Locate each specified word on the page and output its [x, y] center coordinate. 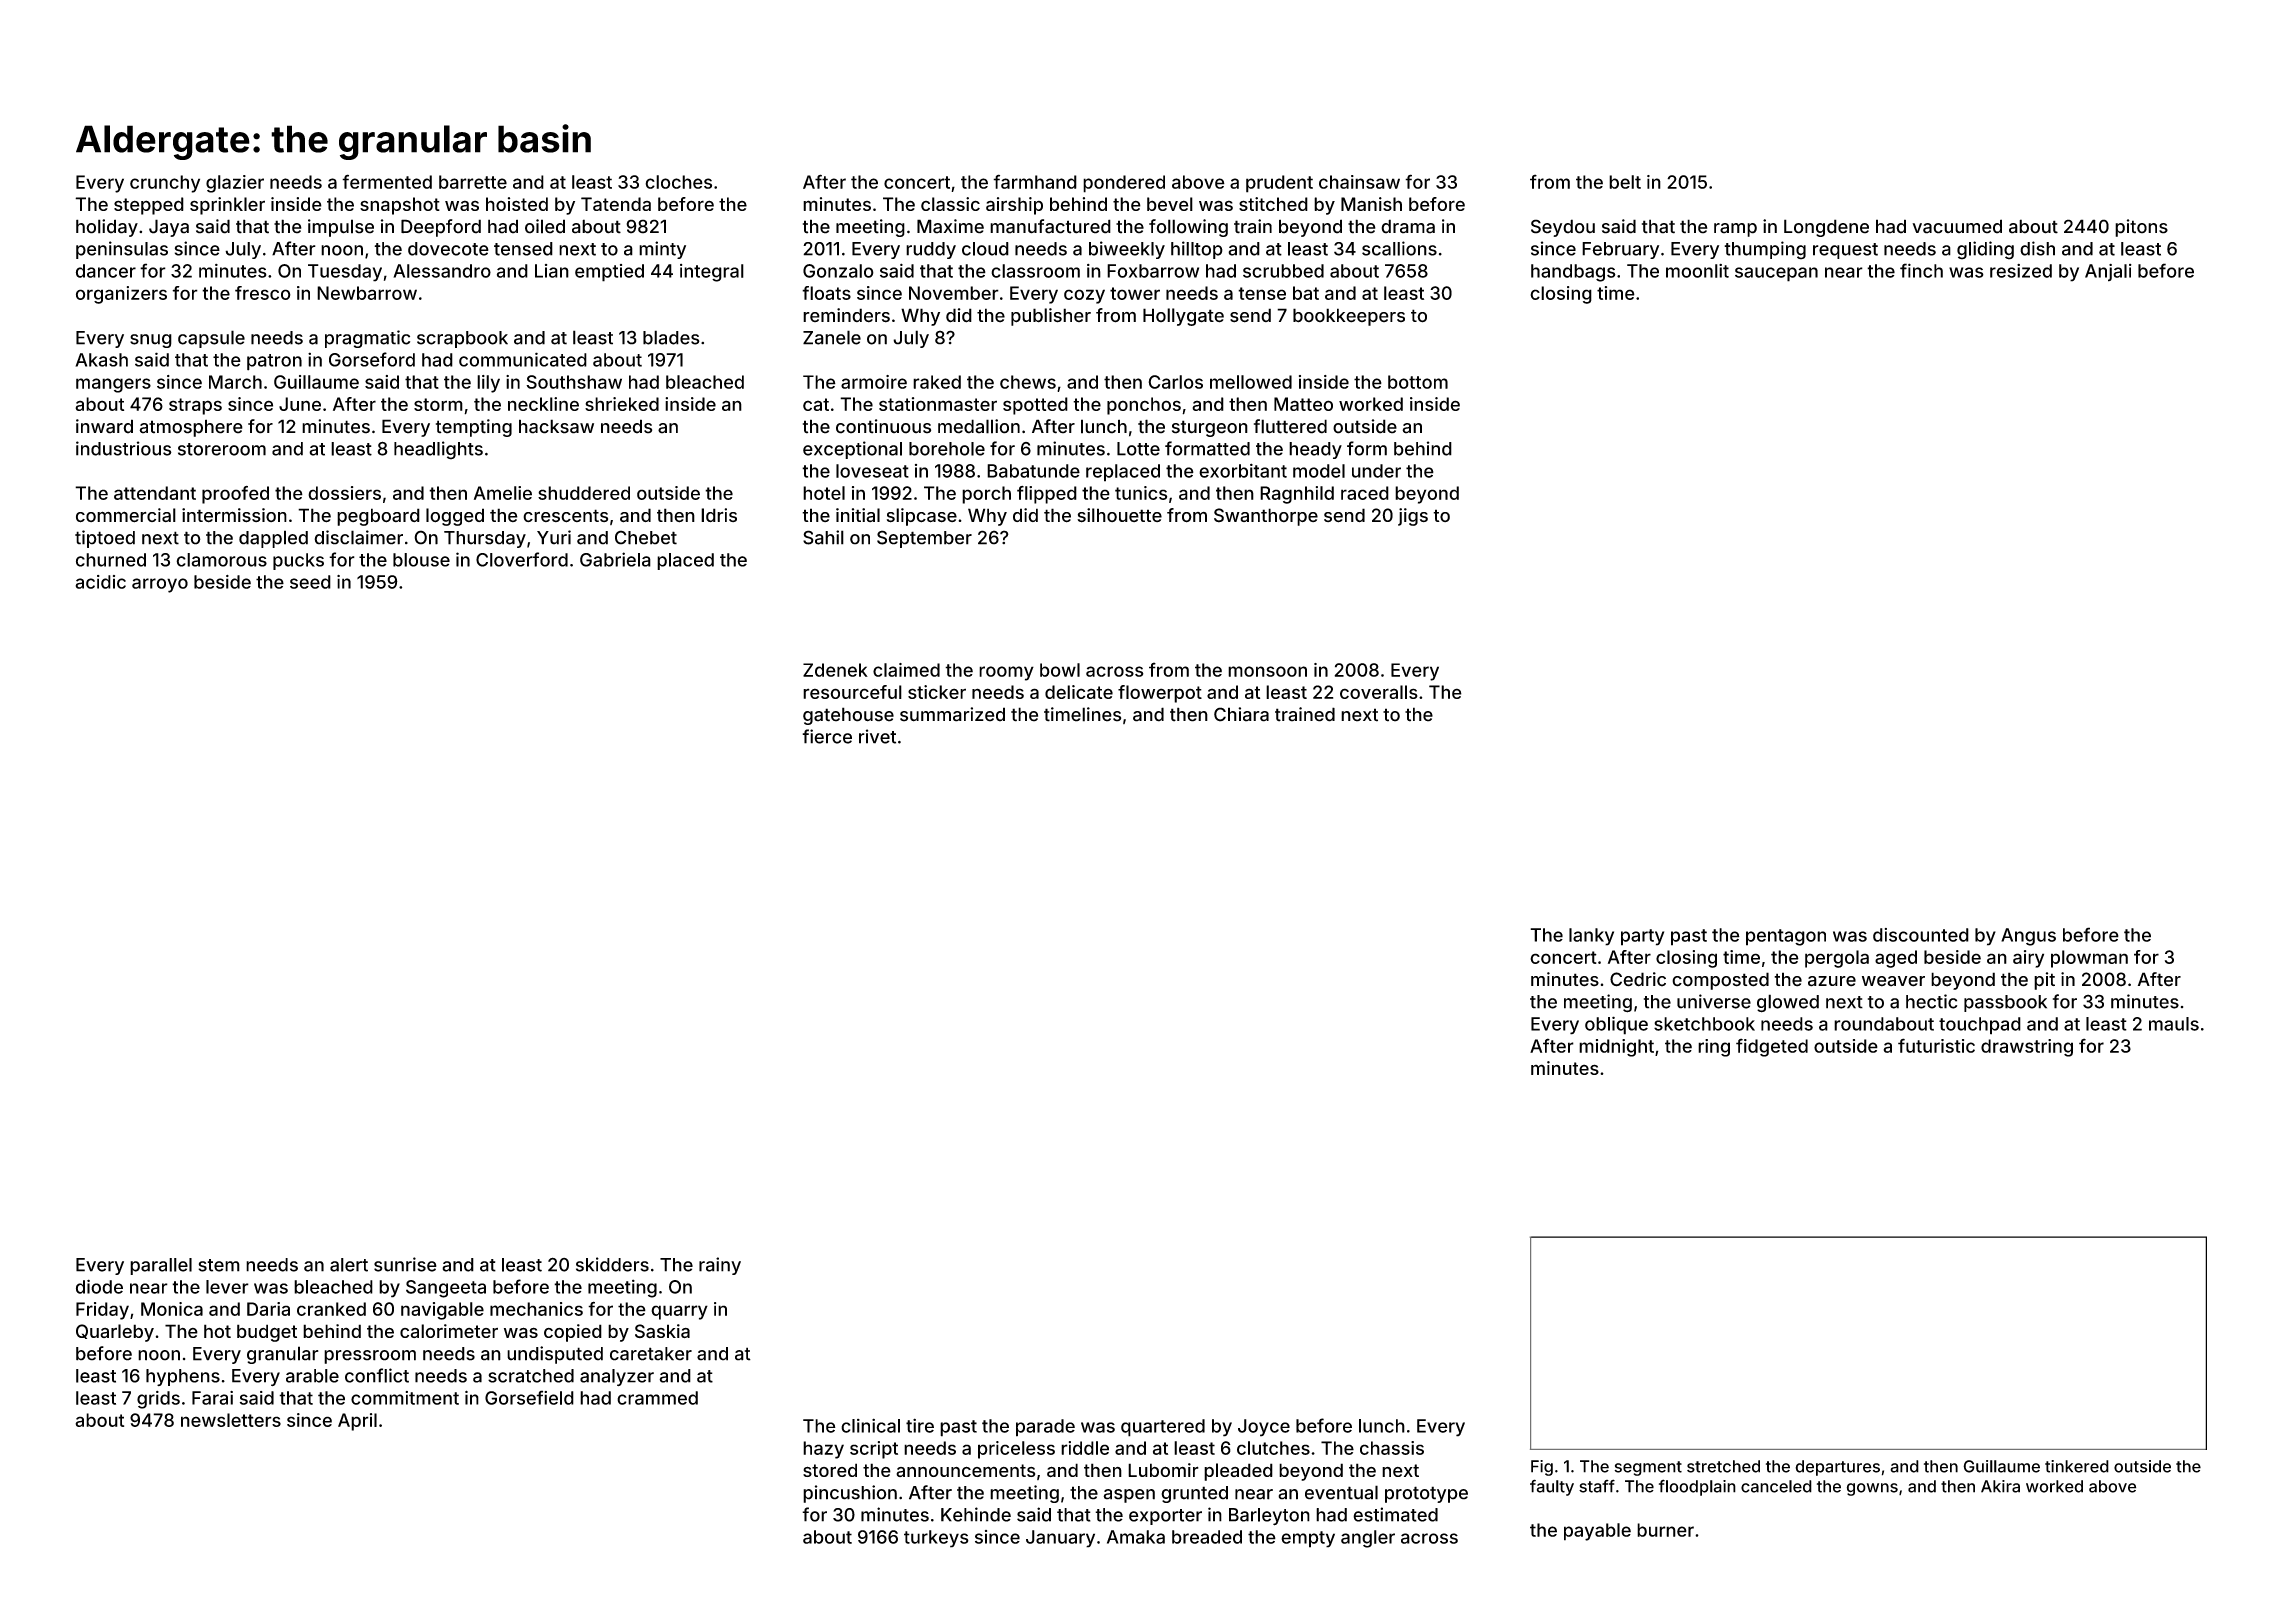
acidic [100, 582]
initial [858, 515]
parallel [161, 1266]
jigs [1413, 517]
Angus [2028, 937]
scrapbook [462, 339]
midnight [1616, 1048]
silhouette [1119, 515]
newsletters [231, 1420]
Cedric [1638, 979]
